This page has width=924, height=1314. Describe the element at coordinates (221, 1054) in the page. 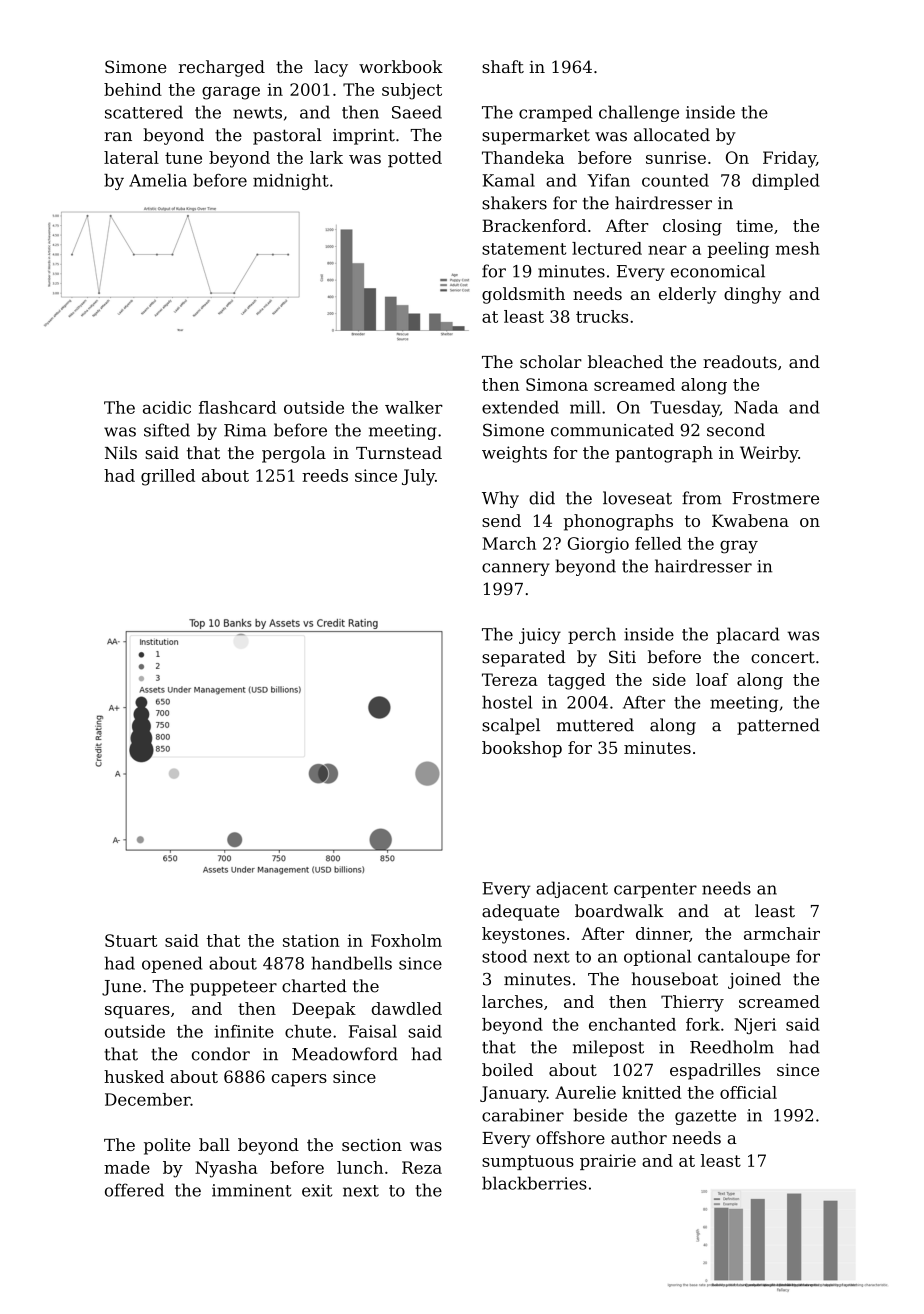

I see `condor` at that location.
